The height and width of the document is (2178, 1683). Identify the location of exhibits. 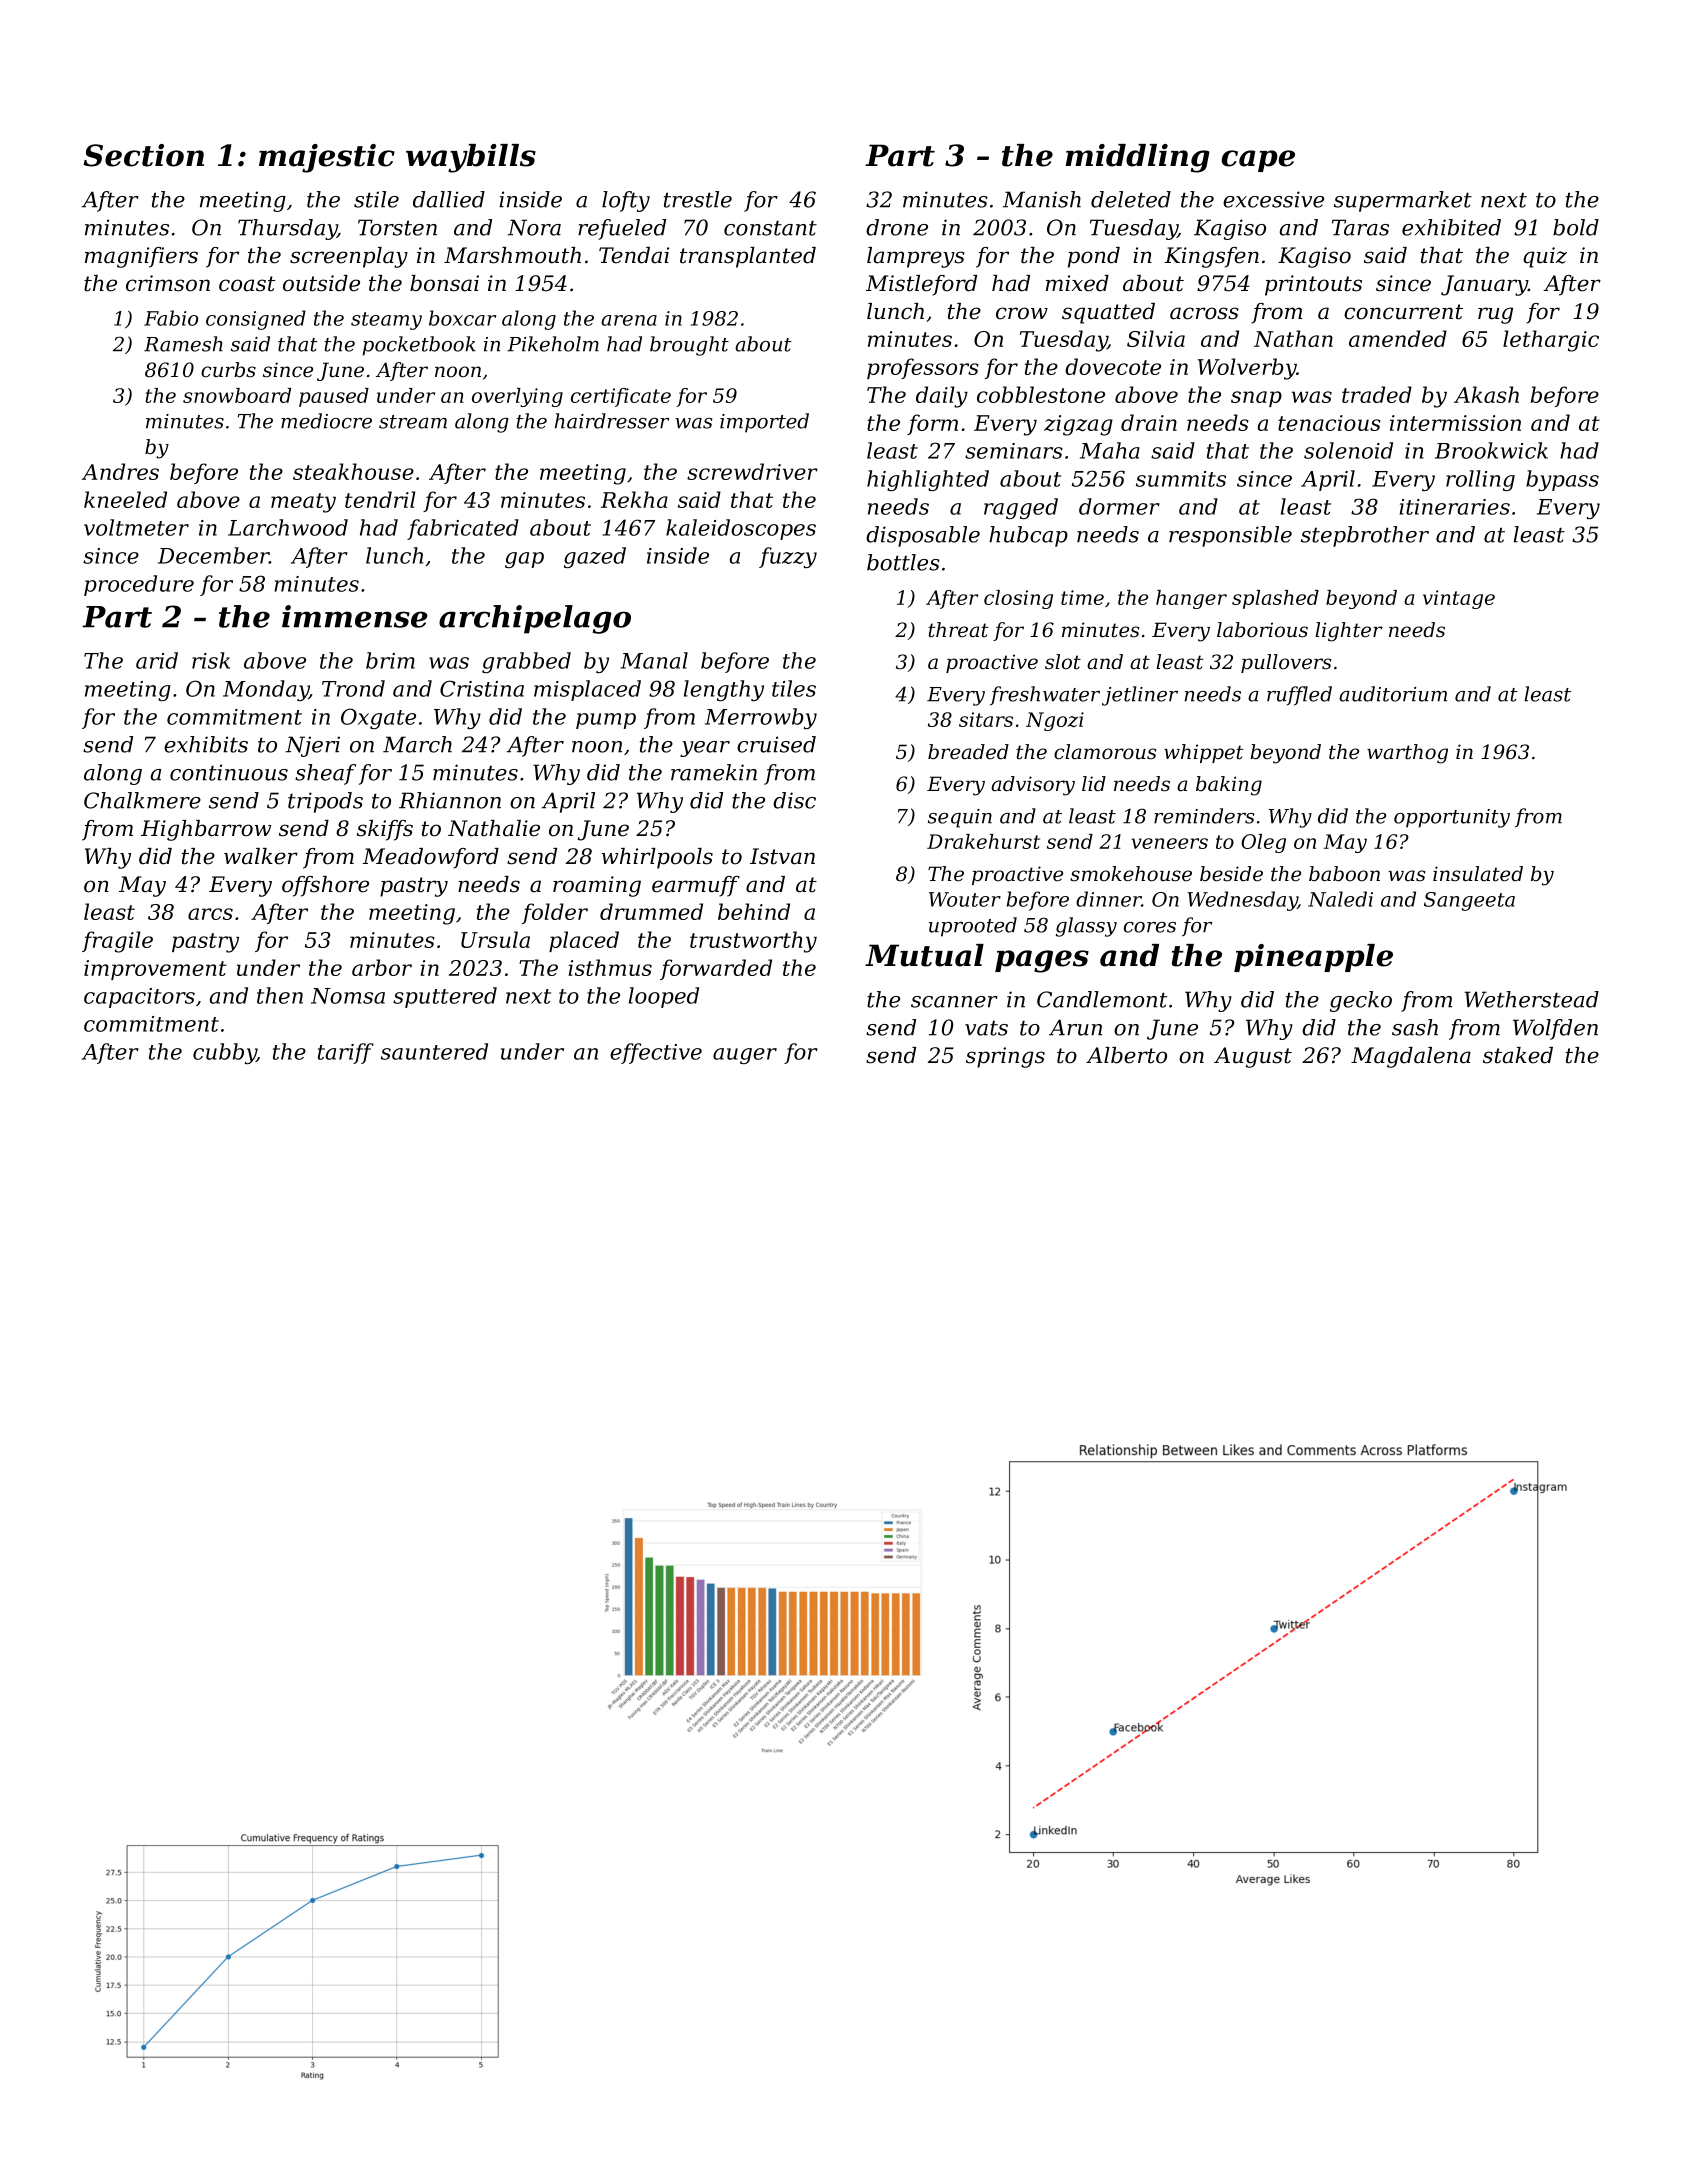
(206, 744).
